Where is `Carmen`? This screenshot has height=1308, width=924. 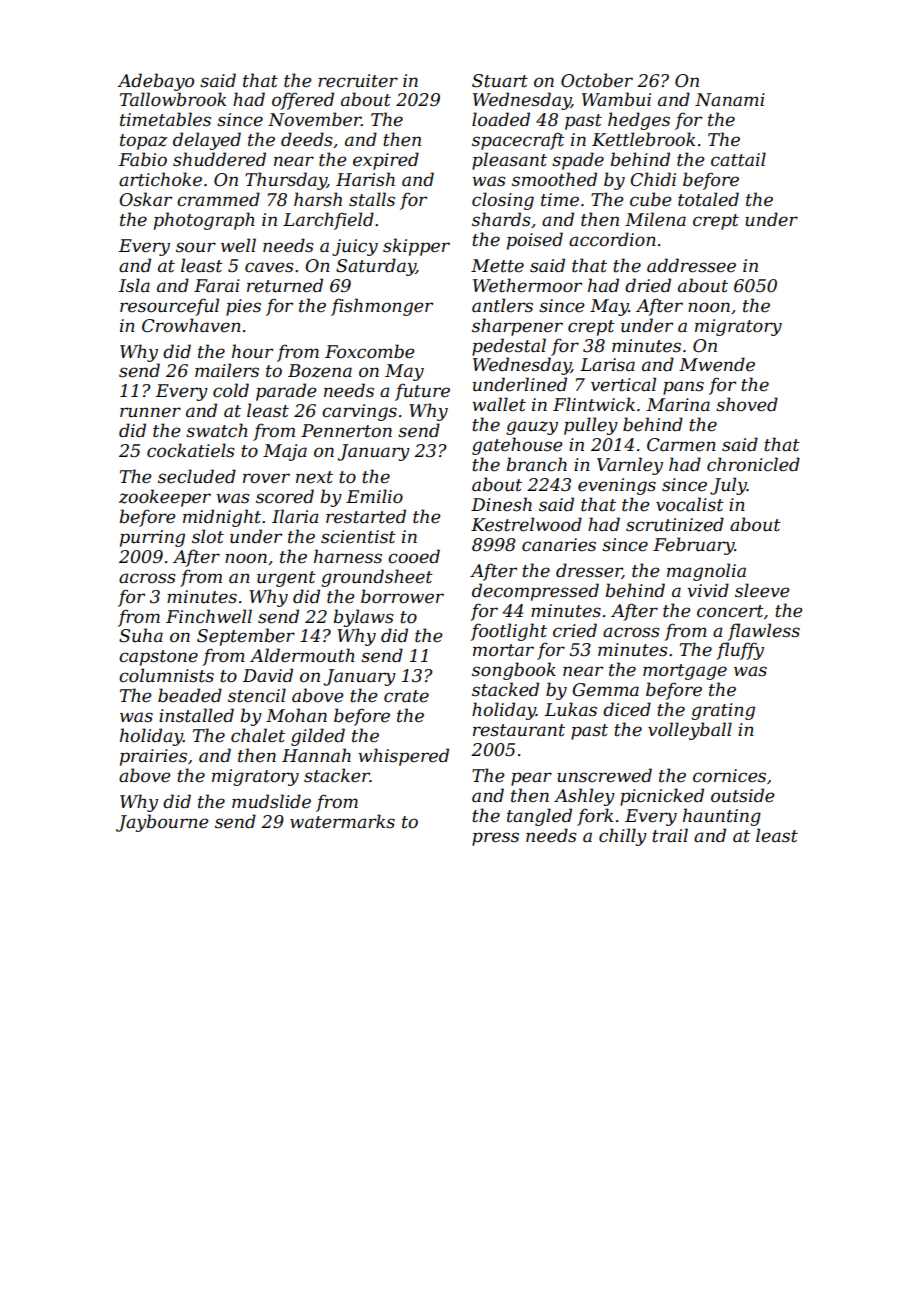
Carmen is located at coordinates (681, 445).
